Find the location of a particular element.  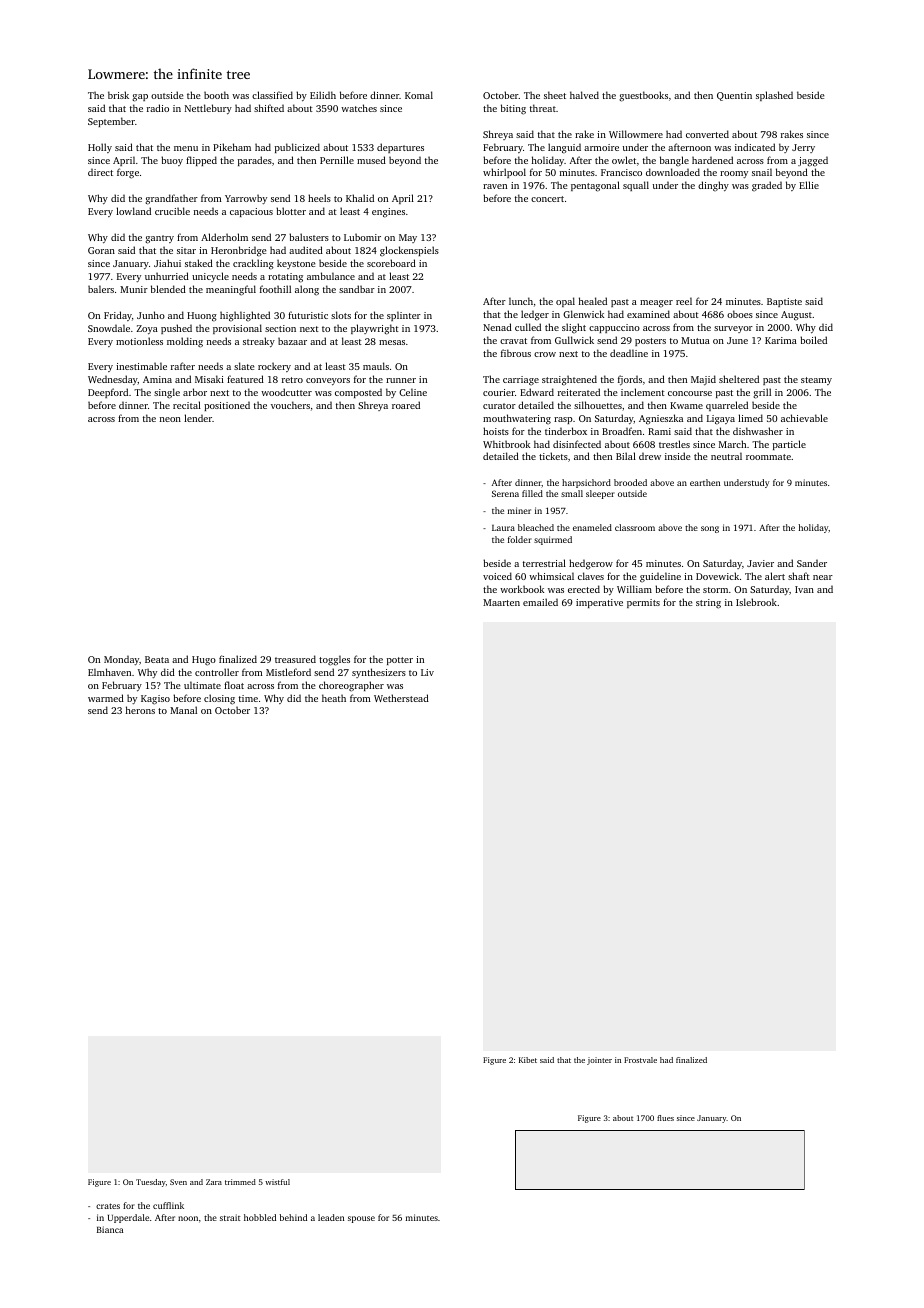

Tuesday is located at coordinates (151, 1183).
